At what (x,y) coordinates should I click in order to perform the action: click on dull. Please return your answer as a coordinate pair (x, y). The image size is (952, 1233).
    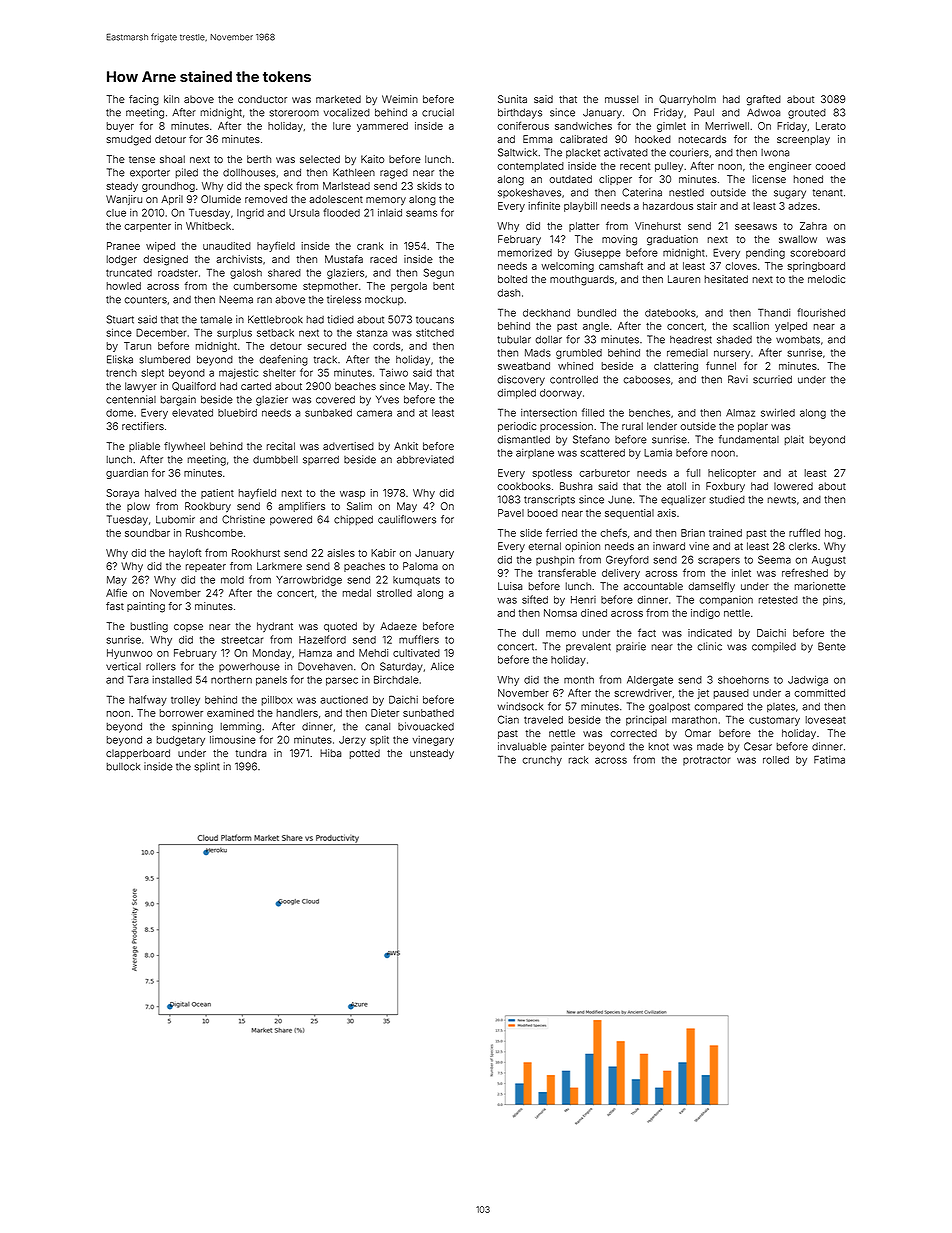
    Looking at the image, I should click on (530, 633).
